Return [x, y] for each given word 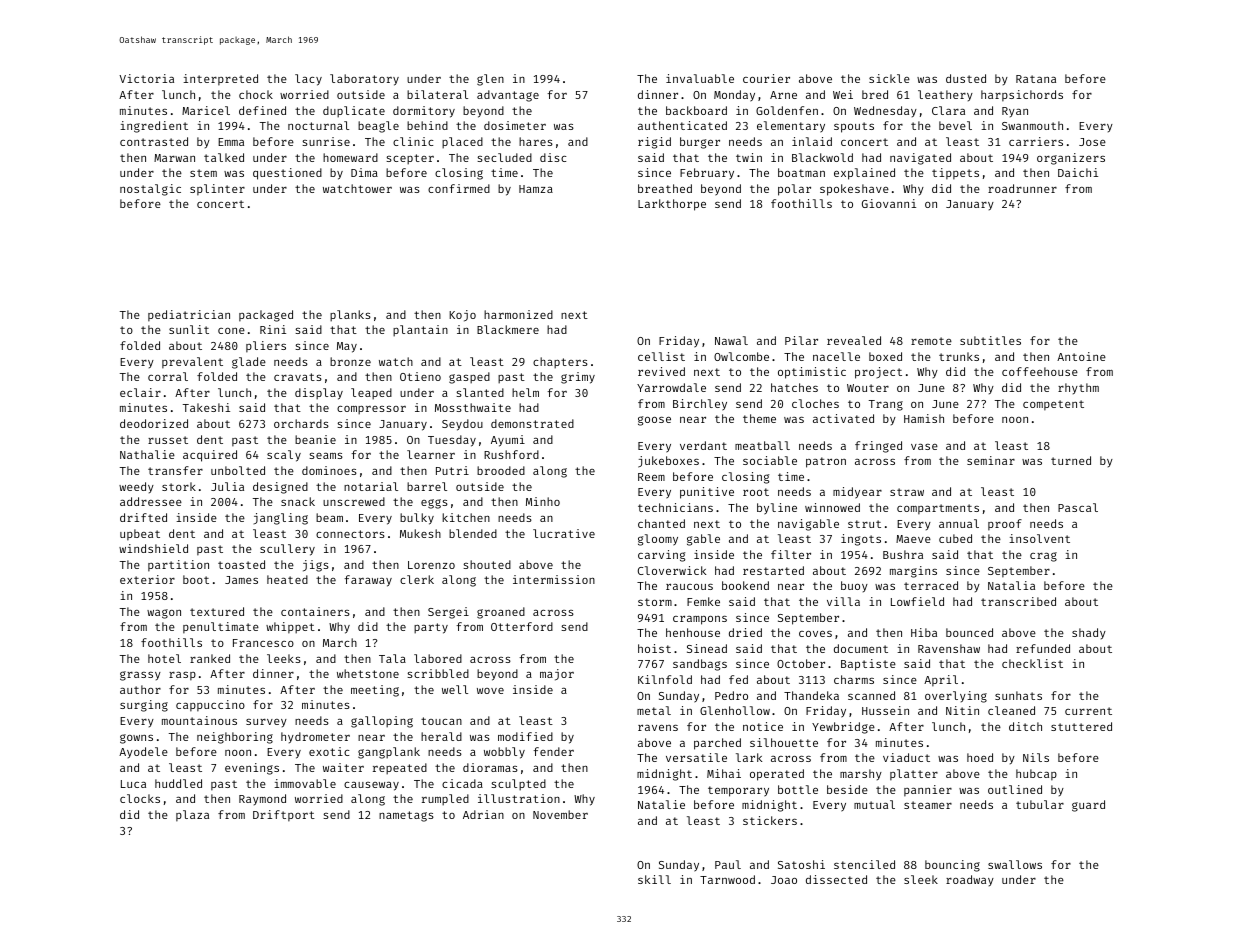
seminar [991, 460]
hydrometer [315, 737]
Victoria [146, 78]
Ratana [1036, 79]
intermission [554, 579]
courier [766, 78]
